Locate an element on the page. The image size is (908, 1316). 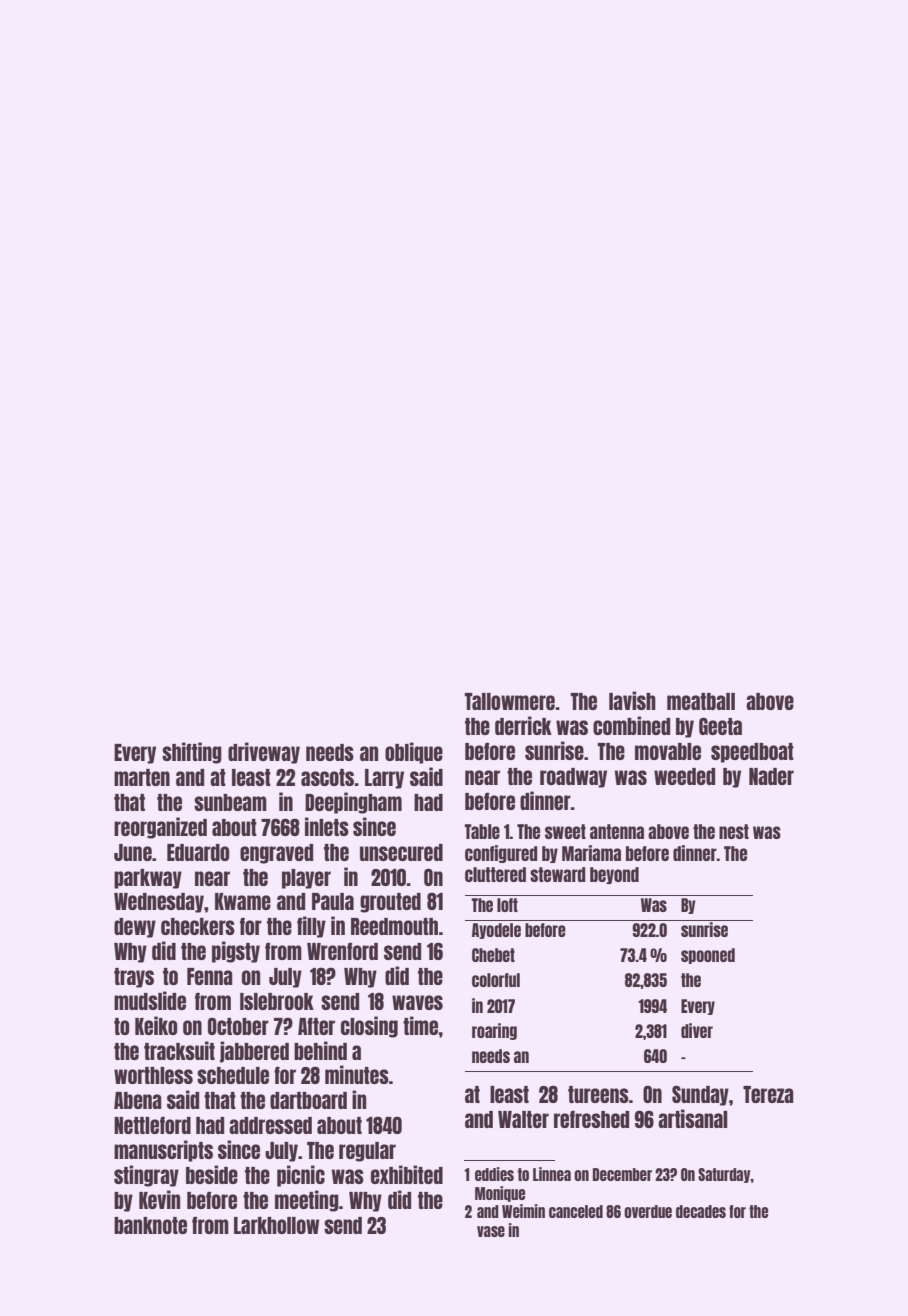
marten is located at coordinates (142, 777).
